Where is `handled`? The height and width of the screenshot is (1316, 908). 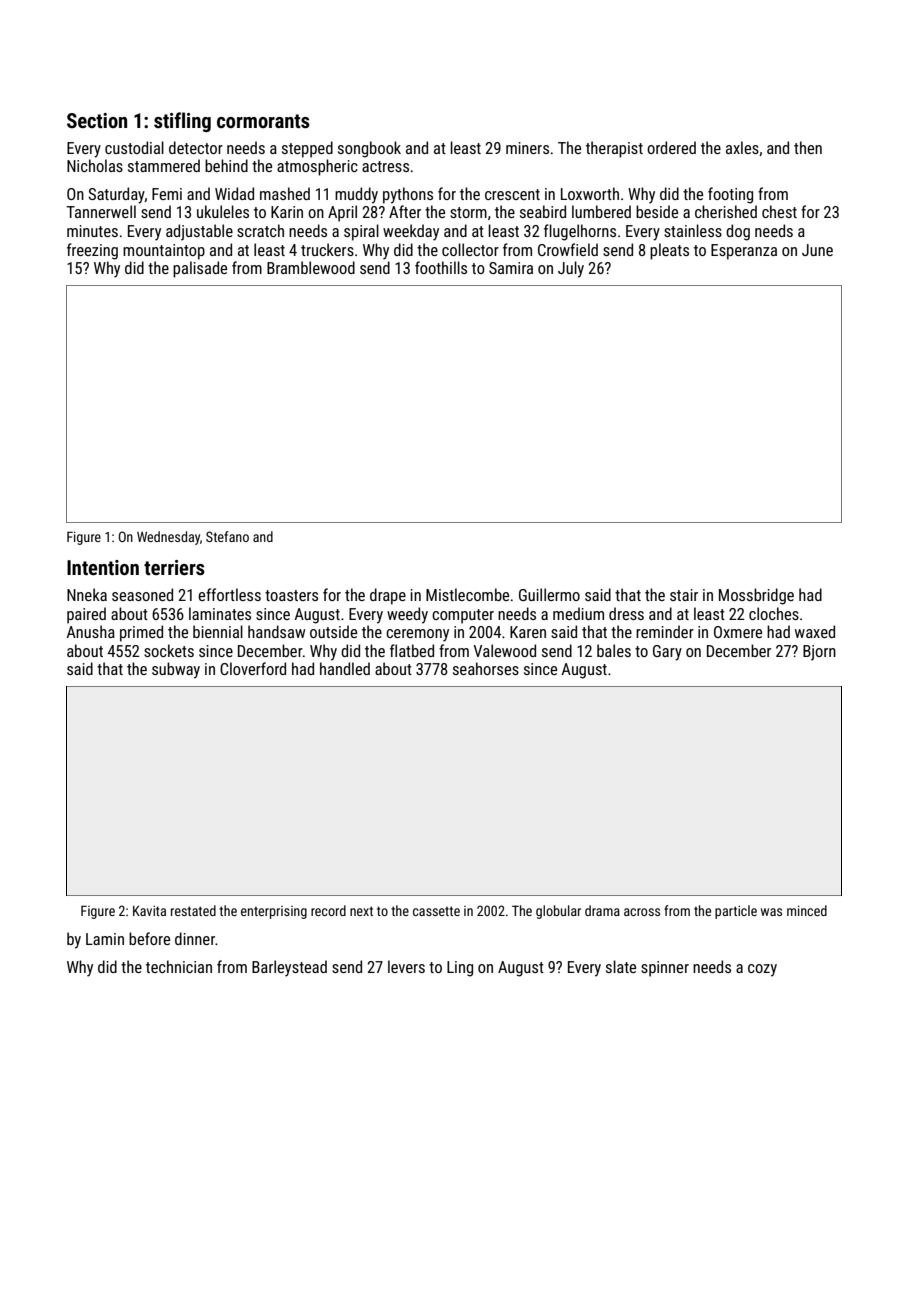
handled is located at coordinates (345, 668).
